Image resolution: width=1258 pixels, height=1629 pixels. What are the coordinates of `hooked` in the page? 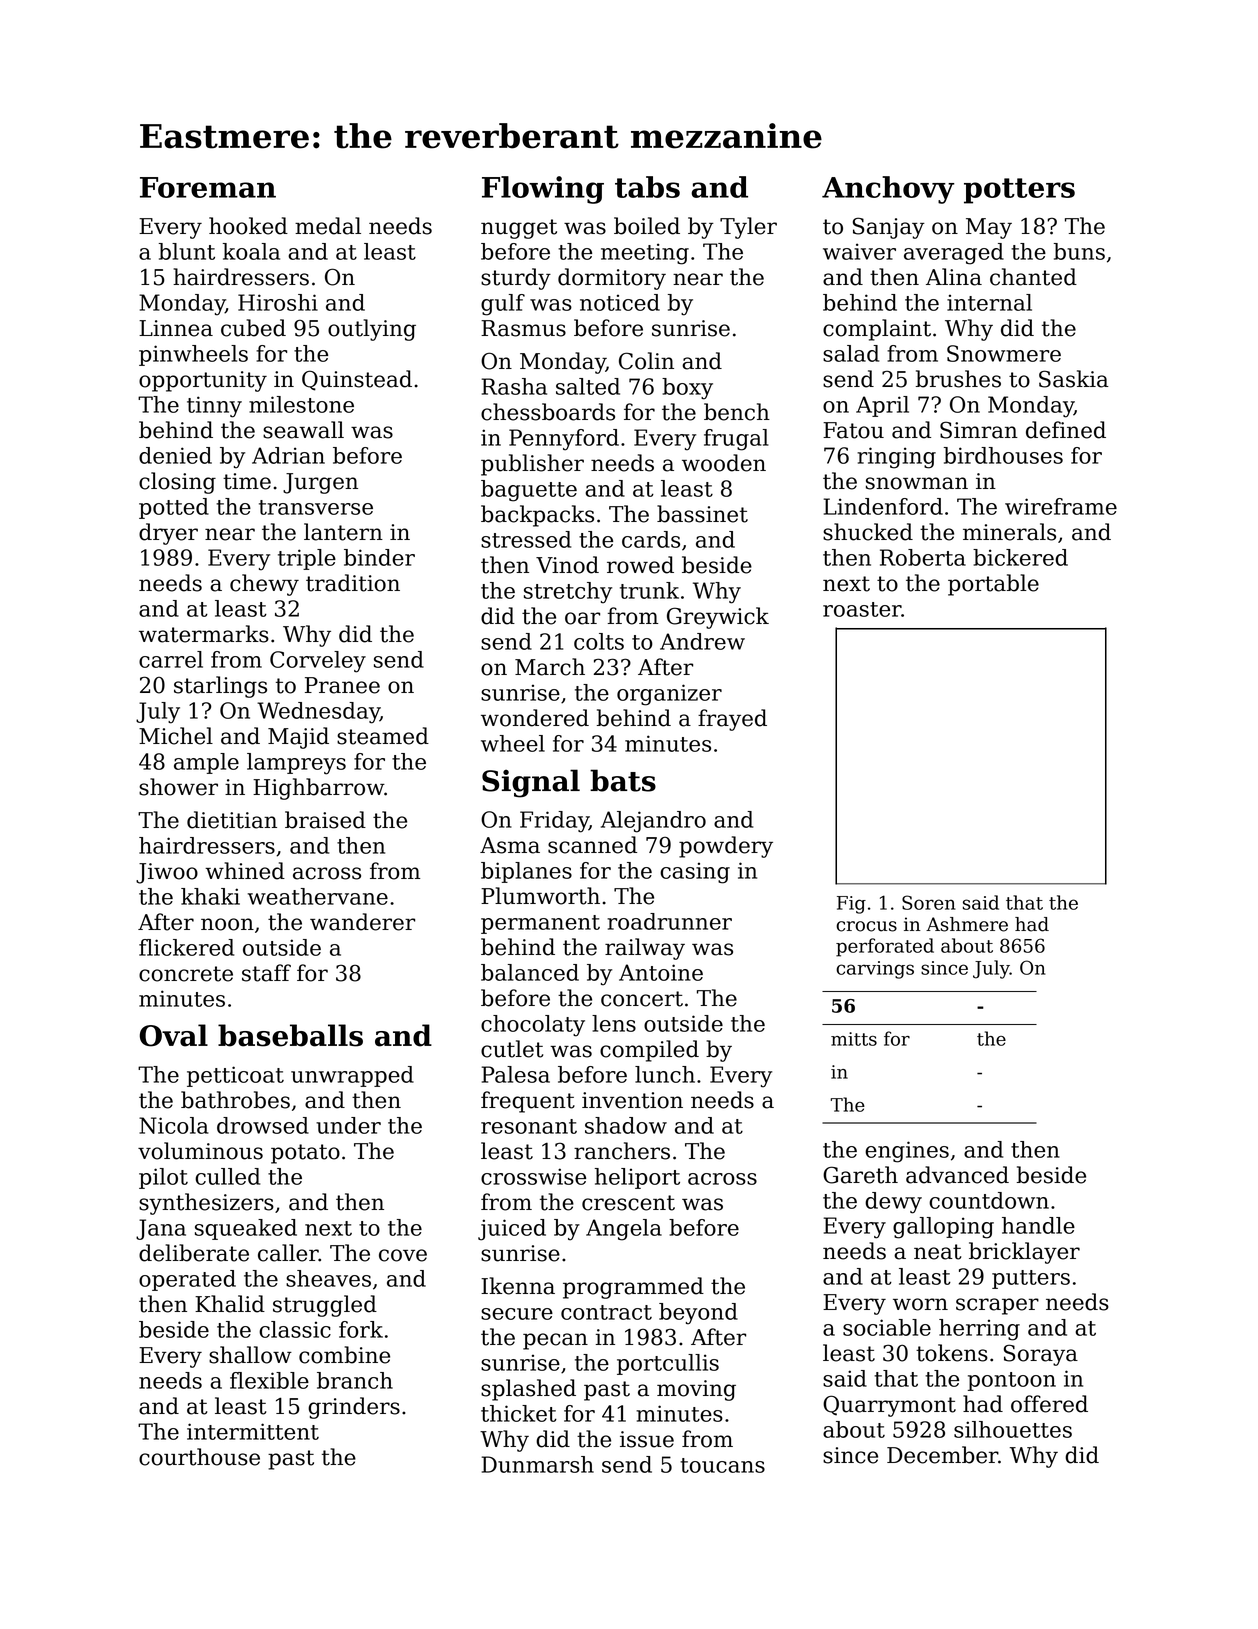 It's located at (248, 226).
